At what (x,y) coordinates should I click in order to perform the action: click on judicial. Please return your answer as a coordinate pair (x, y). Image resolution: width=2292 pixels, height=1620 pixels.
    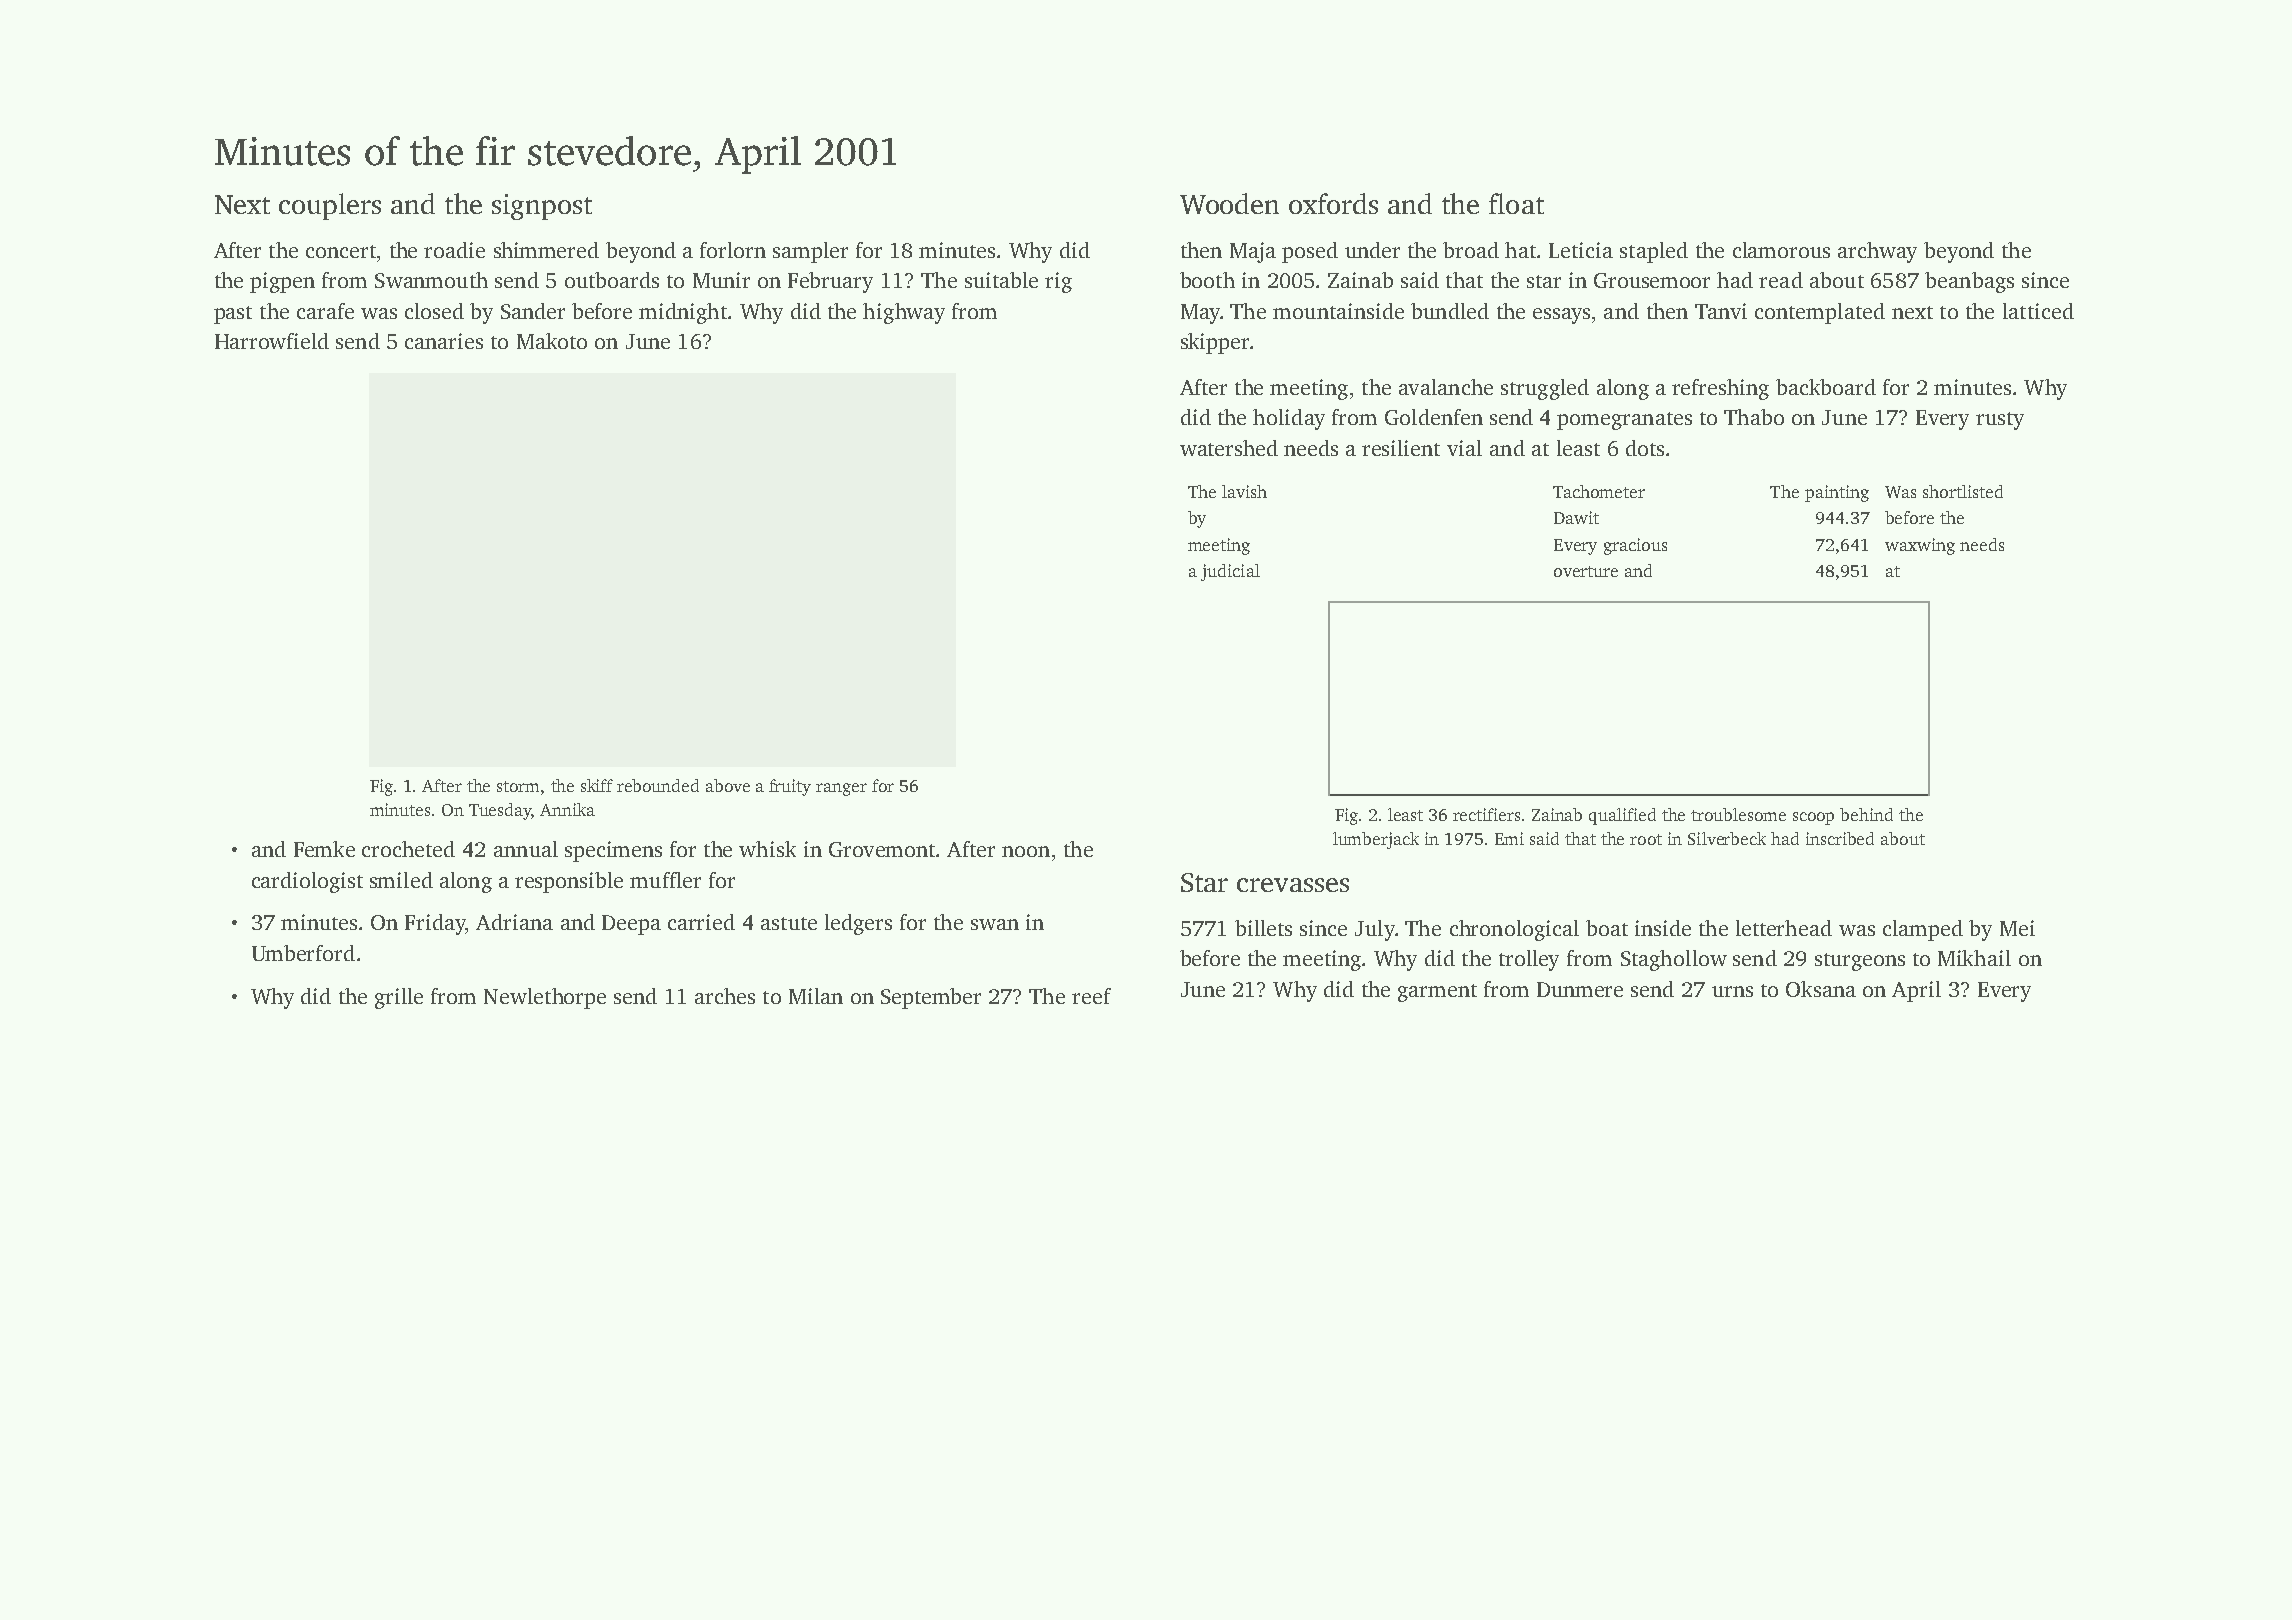
    Looking at the image, I should click on (1230, 572).
